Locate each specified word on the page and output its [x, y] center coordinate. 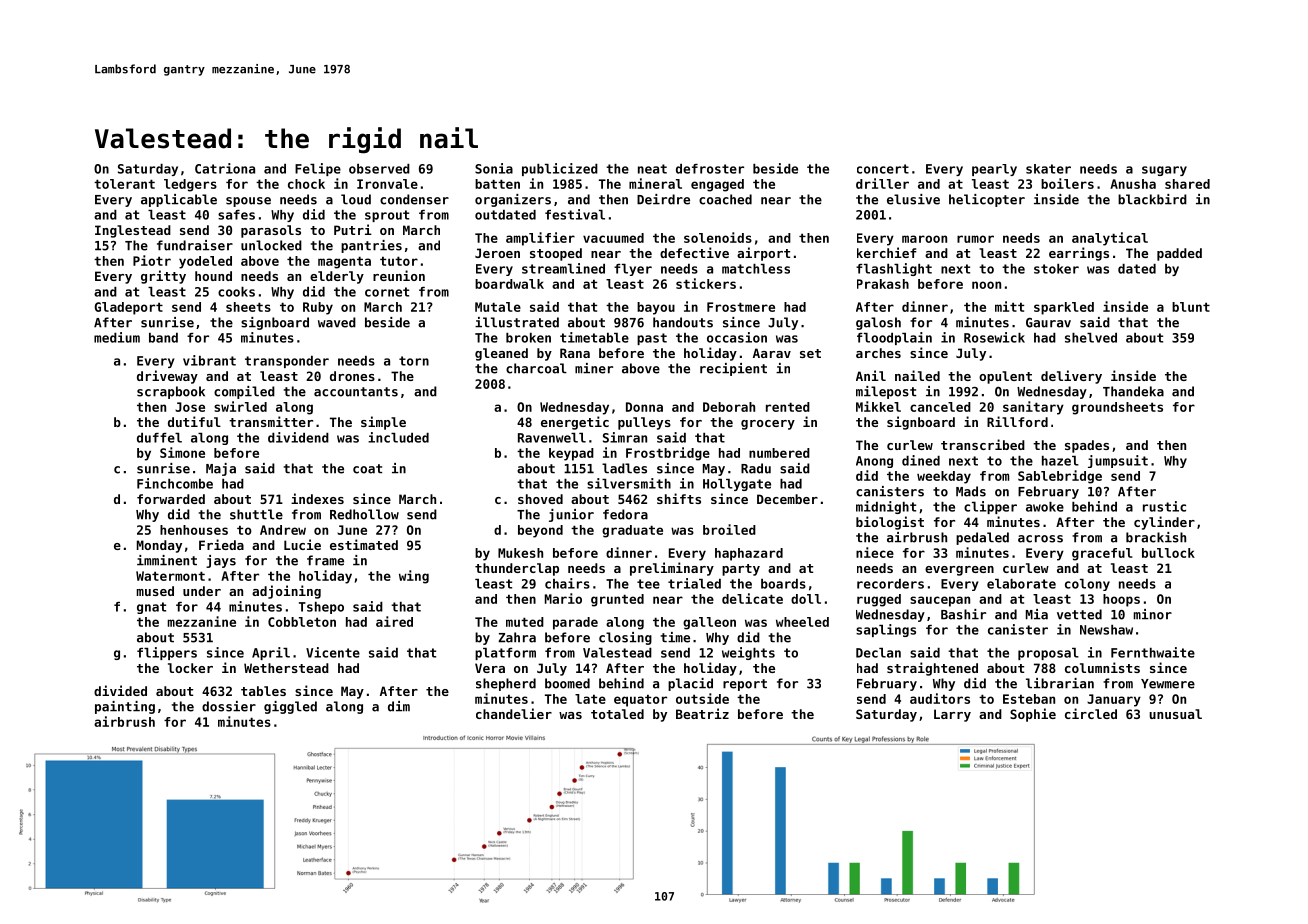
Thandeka [1133, 391]
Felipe [318, 169]
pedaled [982, 538]
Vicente [333, 652]
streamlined [563, 268]
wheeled [802, 622]
